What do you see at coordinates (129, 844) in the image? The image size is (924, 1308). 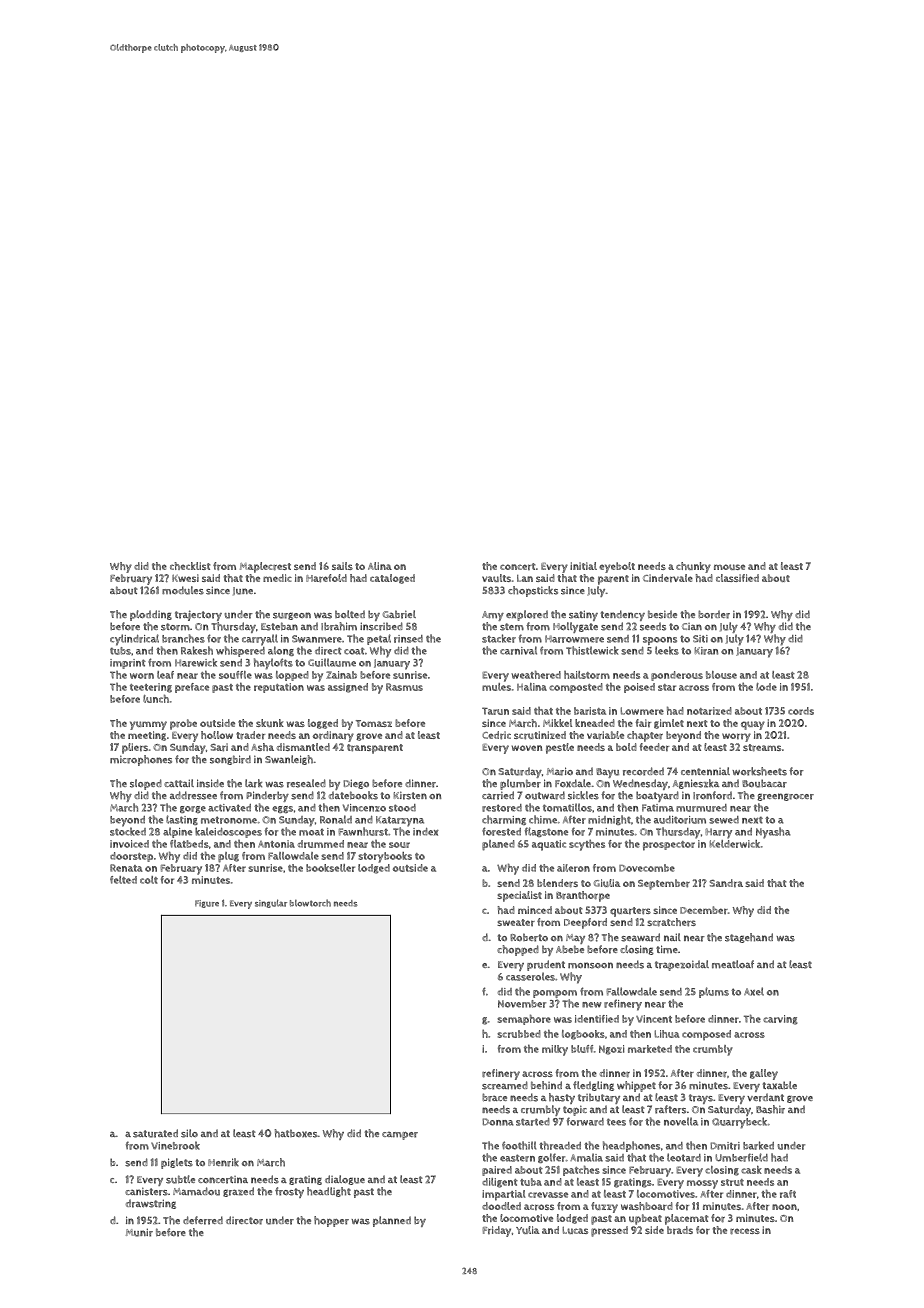 I see `invoiced` at bounding box center [129, 844].
